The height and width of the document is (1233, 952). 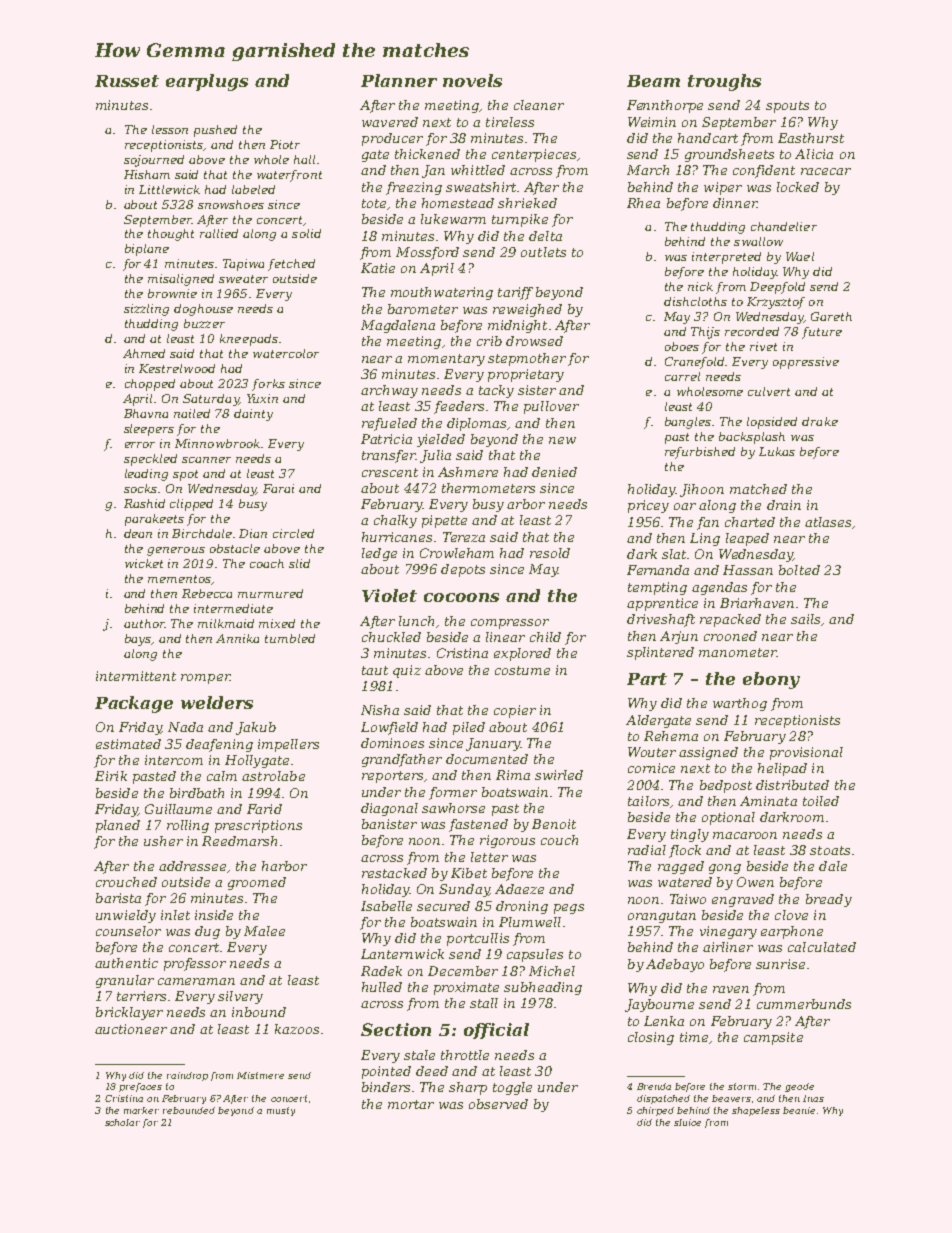 I want to click on scholar, so click(x=122, y=1122).
